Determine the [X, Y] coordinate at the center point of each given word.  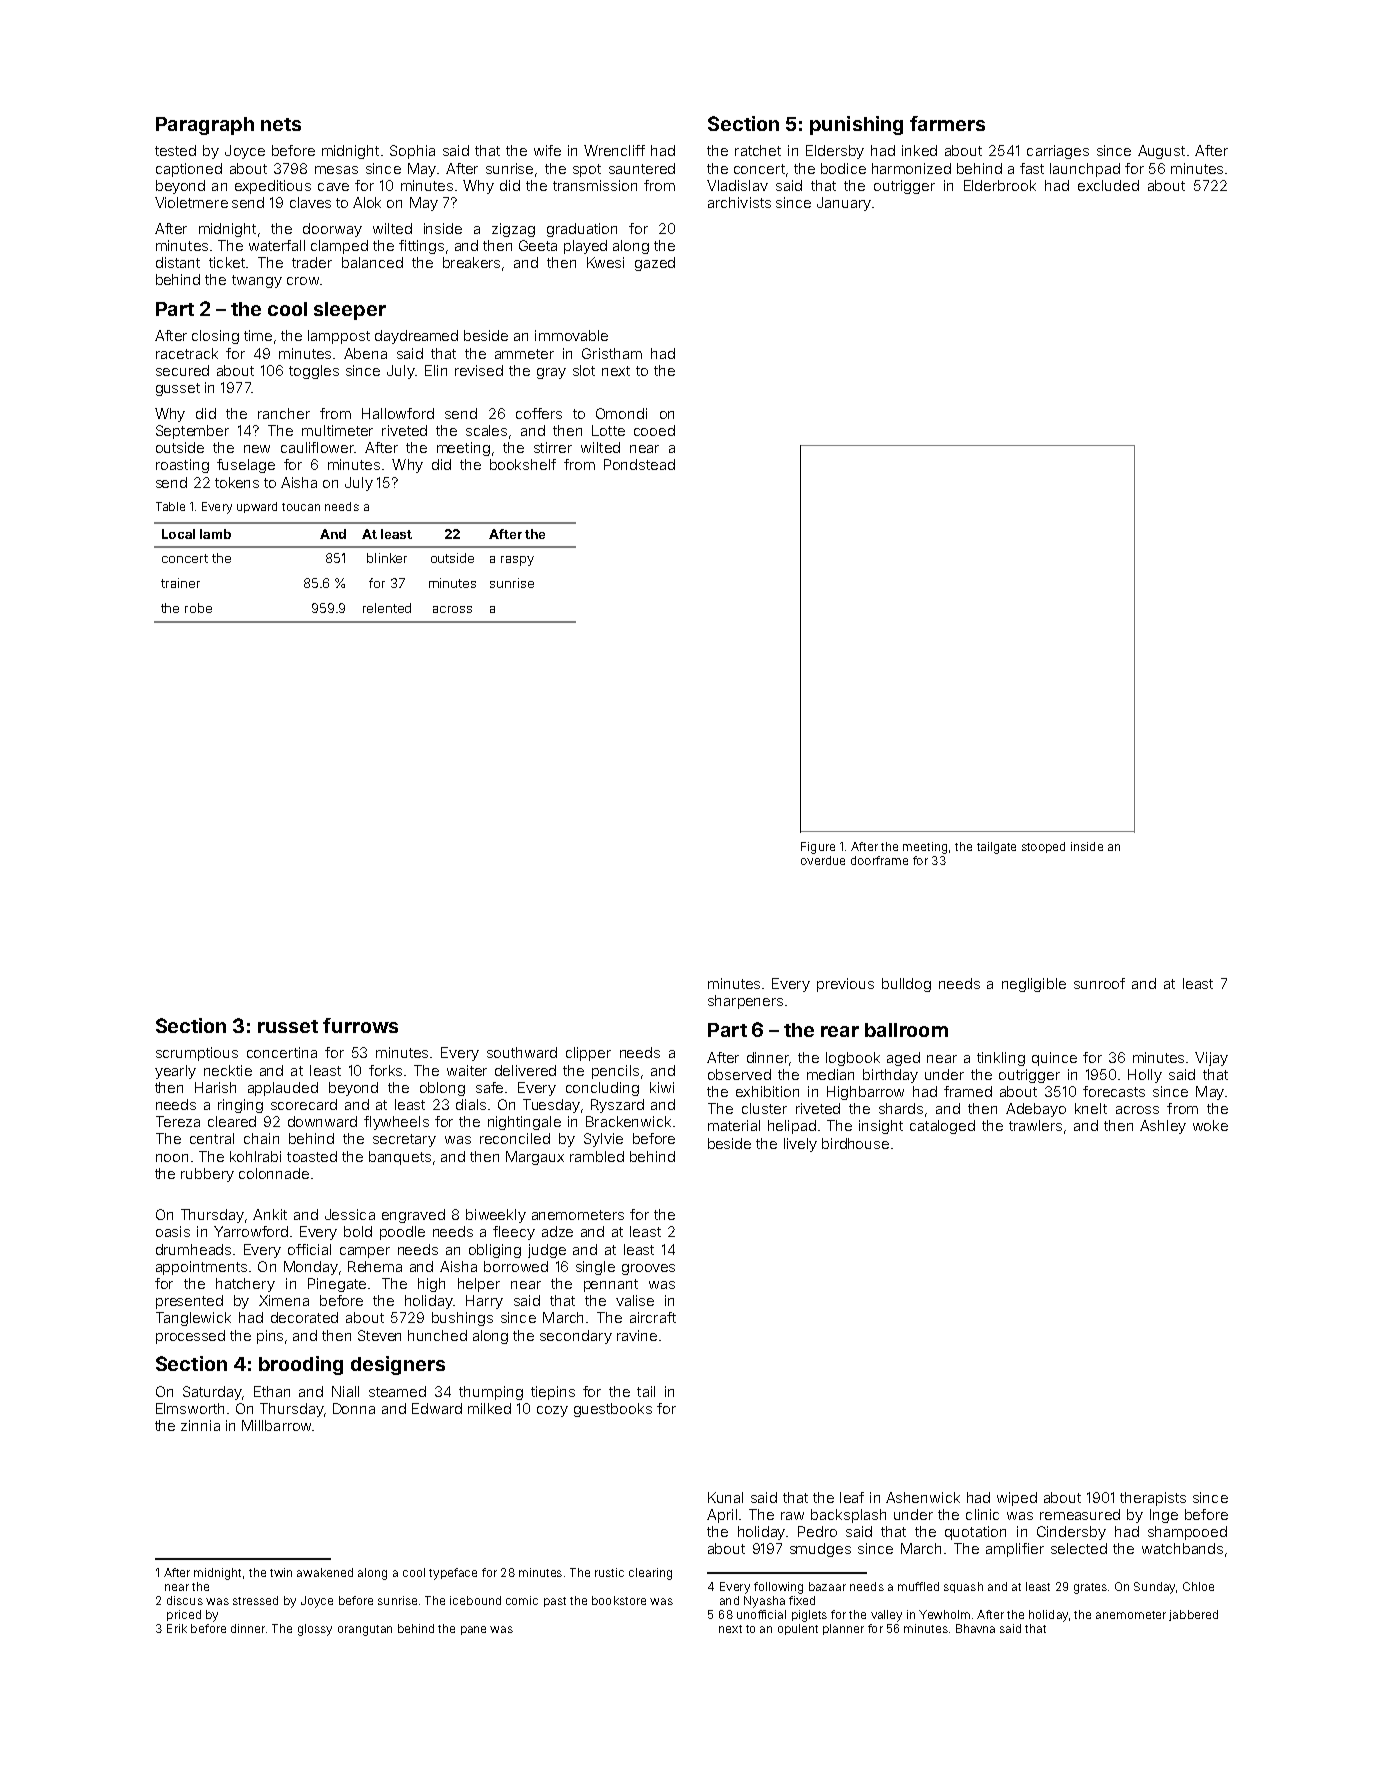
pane [473, 1630]
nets [281, 124]
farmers [947, 123]
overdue [823, 860]
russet [288, 1026]
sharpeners [745, 1002]
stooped [1043, 847]
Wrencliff [614, 150]
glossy [315, 1630]
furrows [360, 1025]
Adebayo [1036, 1110]
